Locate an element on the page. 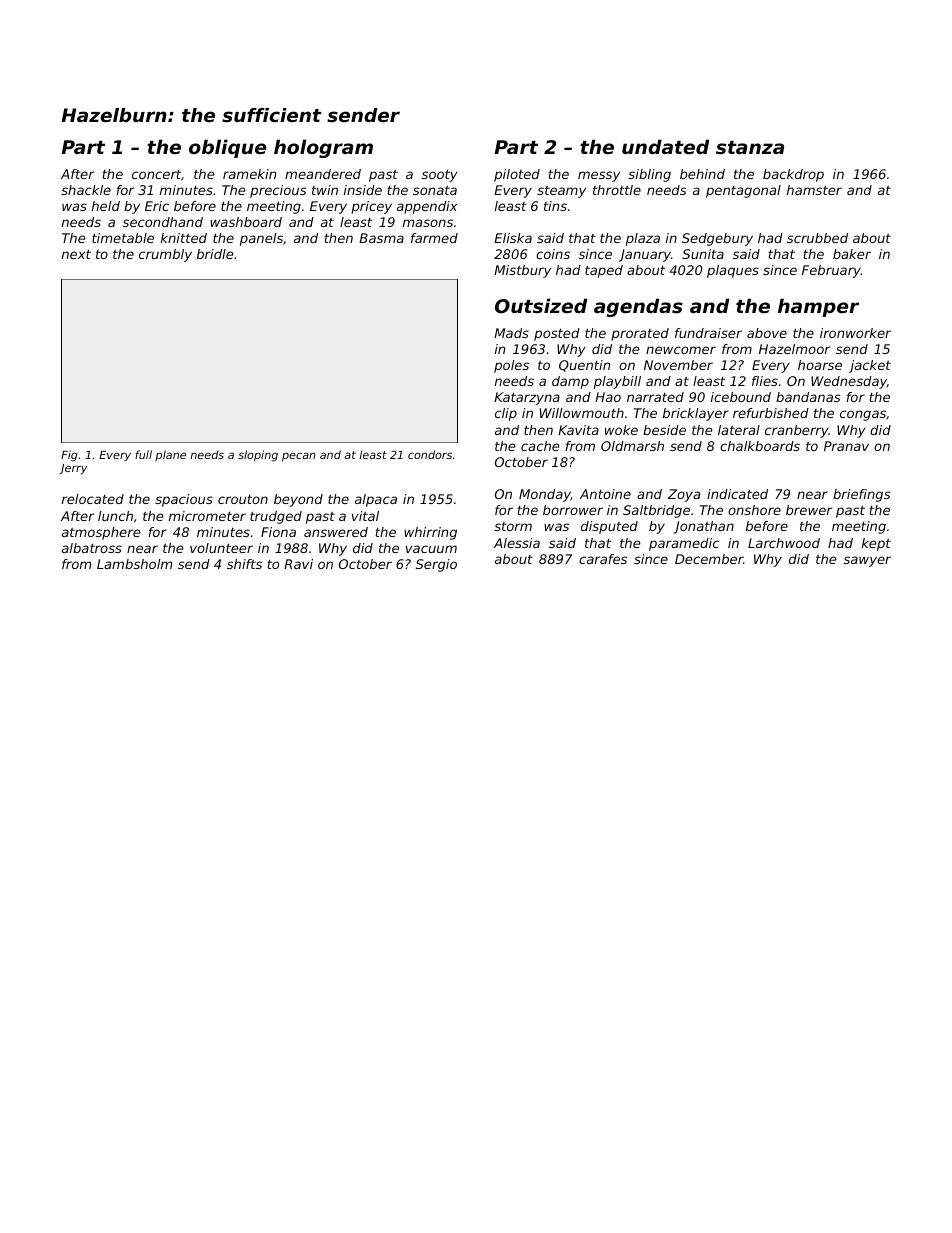  bridle is located at coordinates (215, 254).
